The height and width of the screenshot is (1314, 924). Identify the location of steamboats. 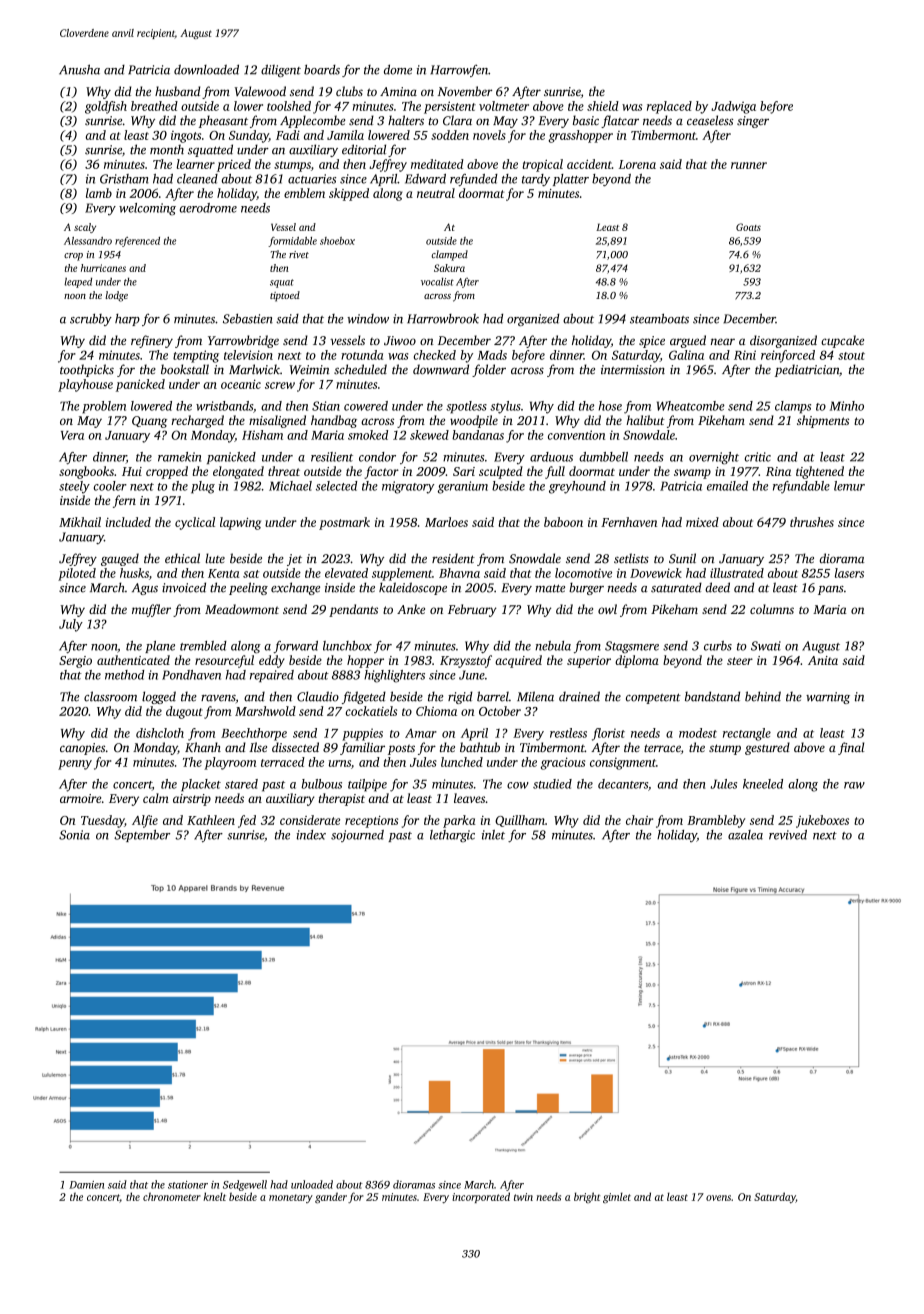
(659, 318).
